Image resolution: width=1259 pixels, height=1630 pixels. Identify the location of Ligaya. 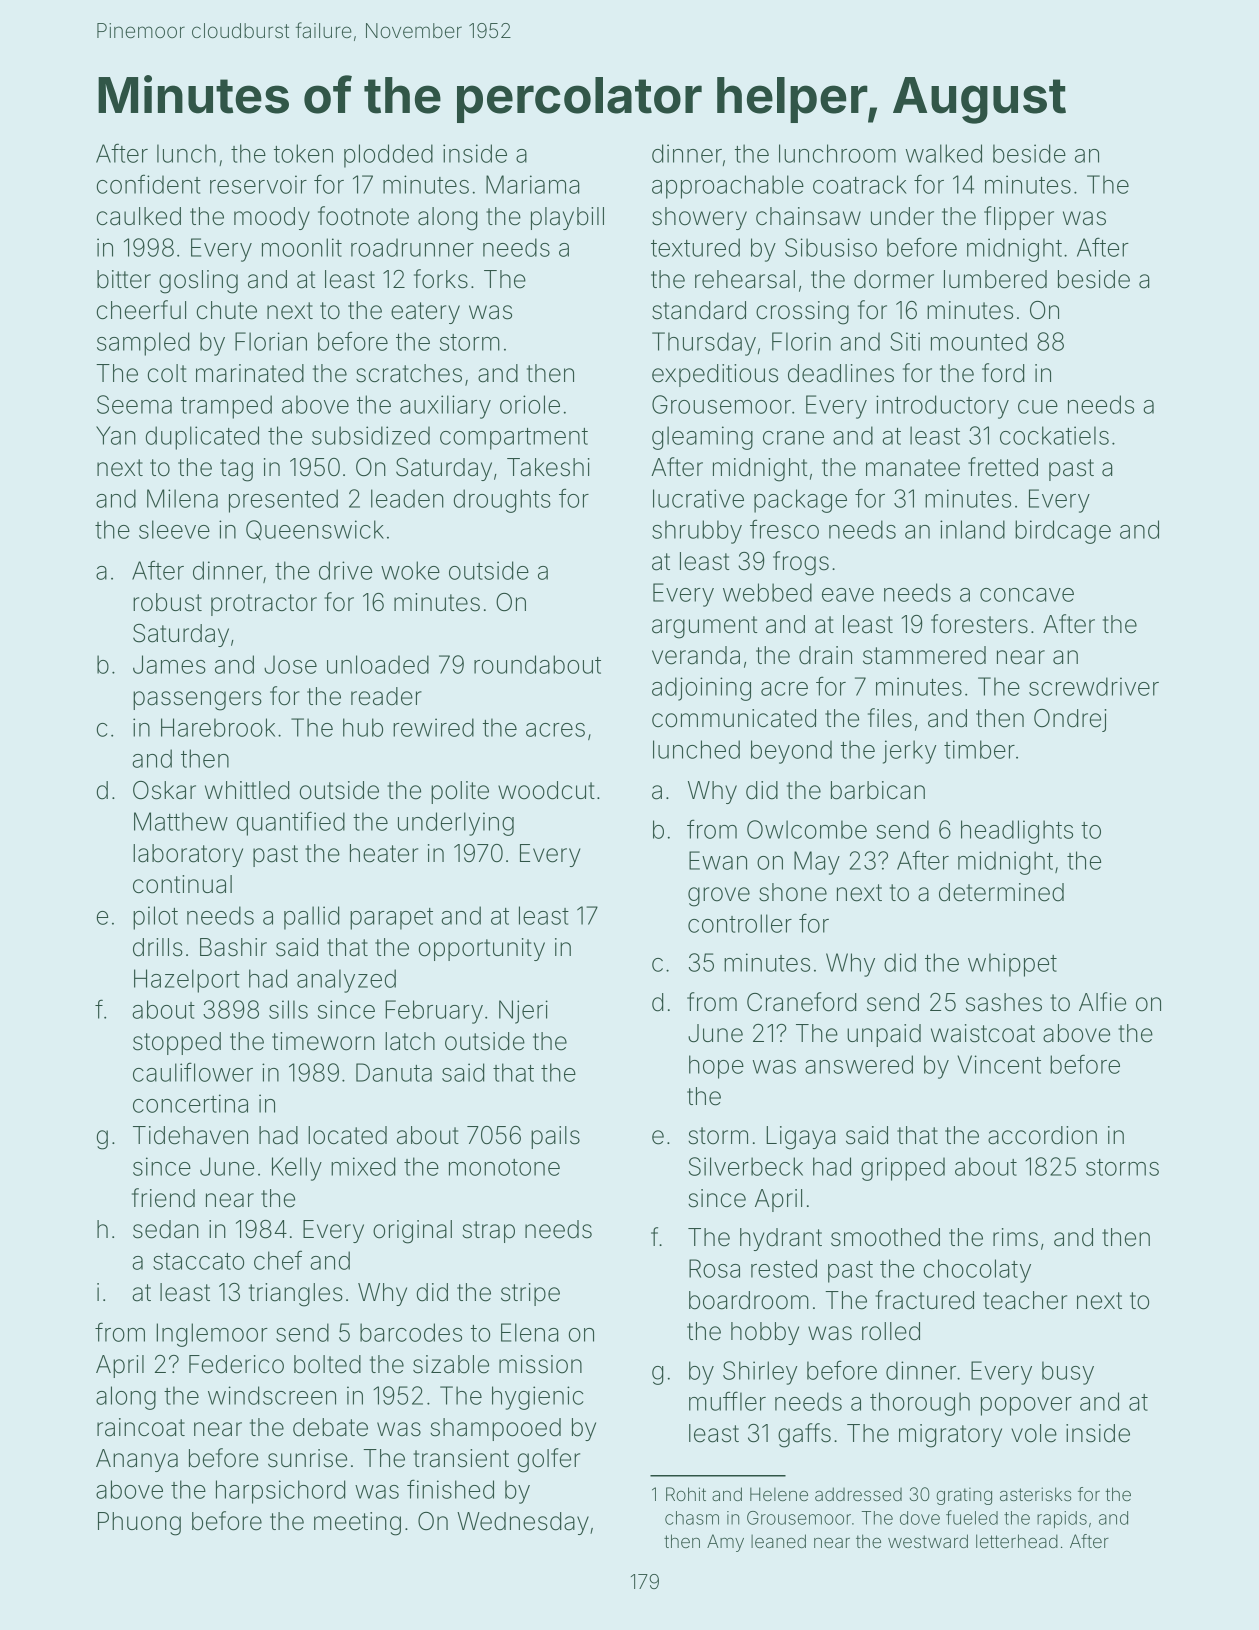
(800, 1138).
